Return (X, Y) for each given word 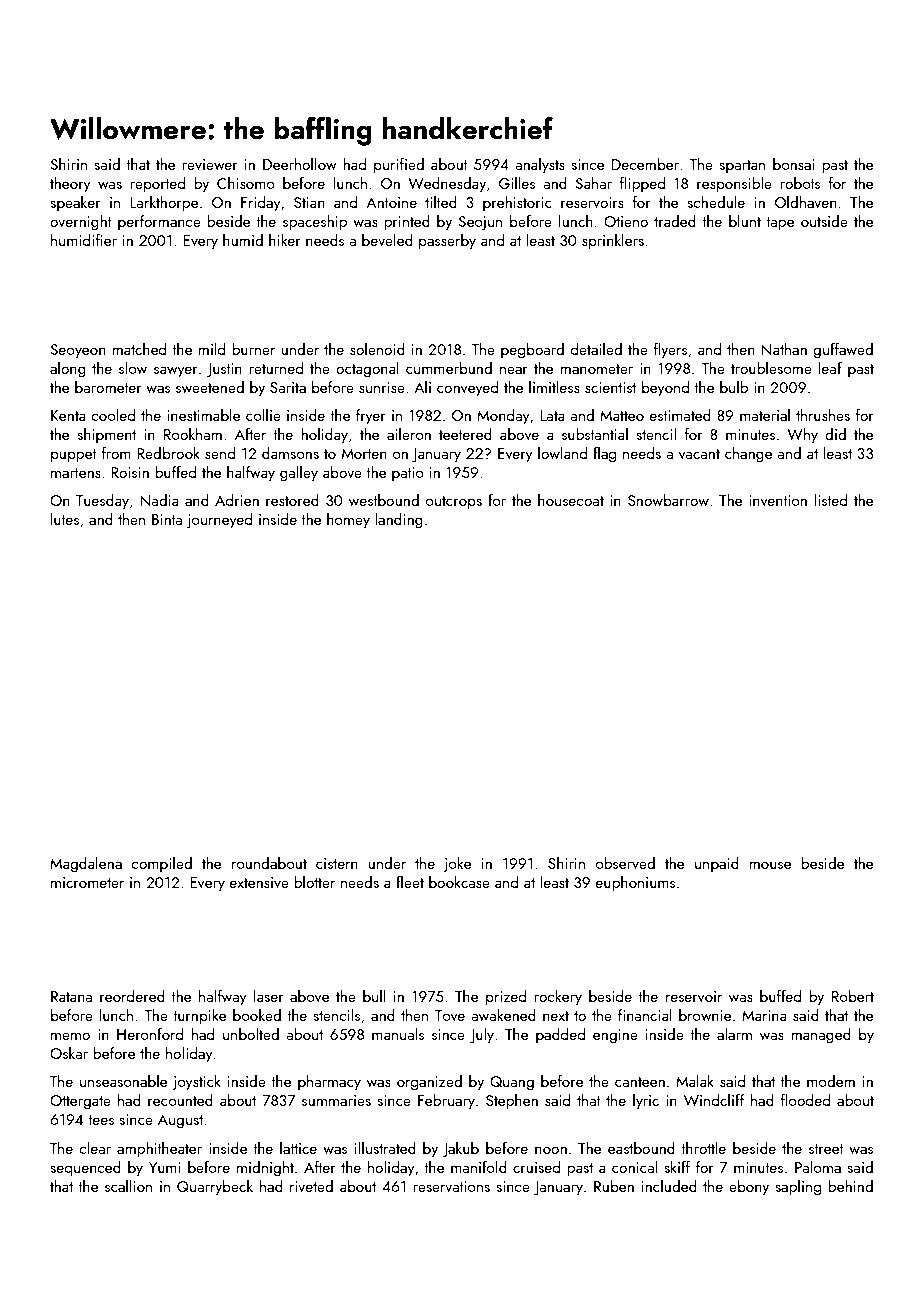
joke (457, 865)
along (68, 370)
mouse (770, 865)
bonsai (794, 164)
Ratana (71, 996)
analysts (540, 166)
